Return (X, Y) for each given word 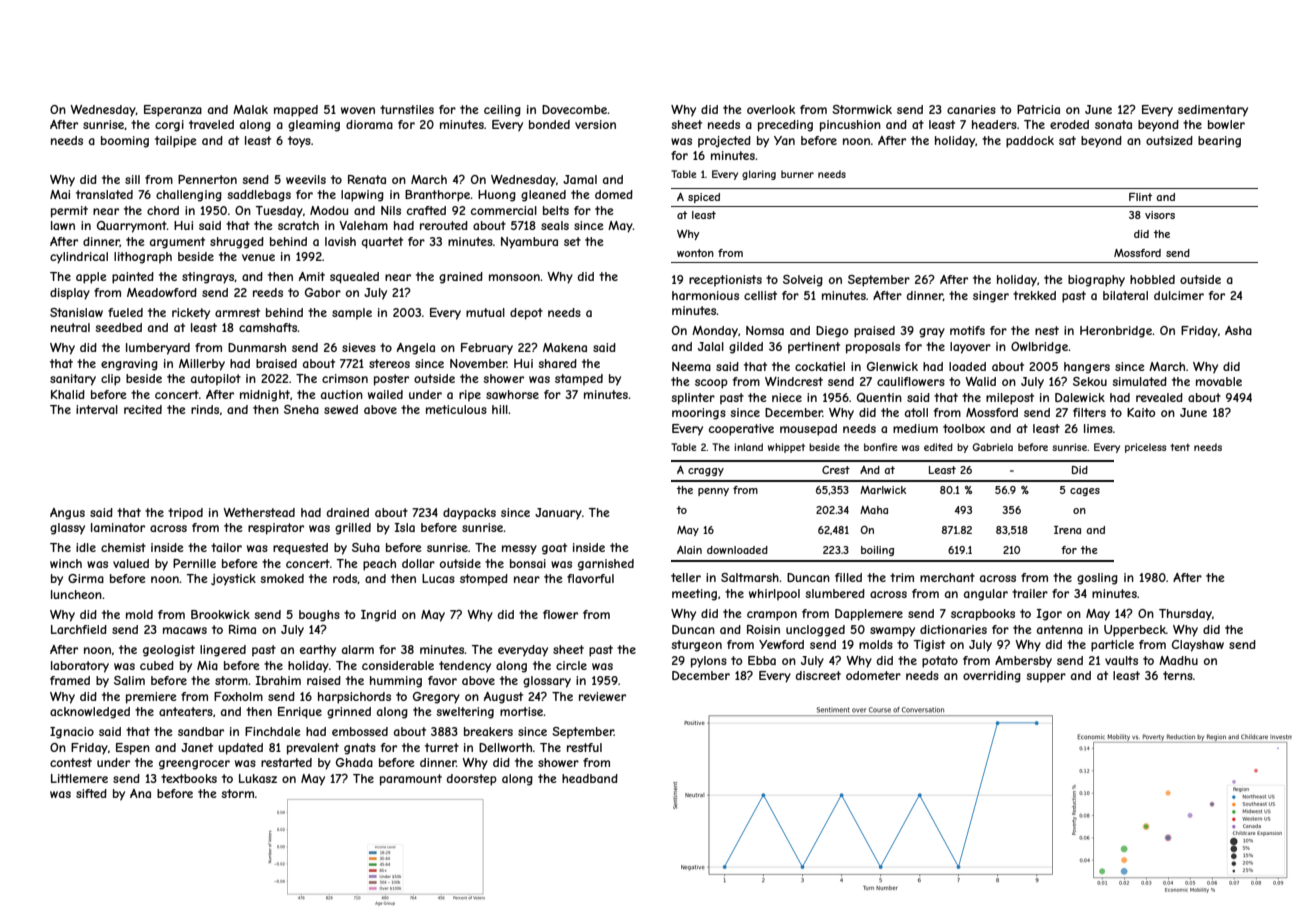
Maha (874, 510)
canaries (971, 109)
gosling (1097, 579)
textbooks (189, 778)
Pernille (194, 563)
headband (590, 778)
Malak (250, 109)
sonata (1113, 124)
